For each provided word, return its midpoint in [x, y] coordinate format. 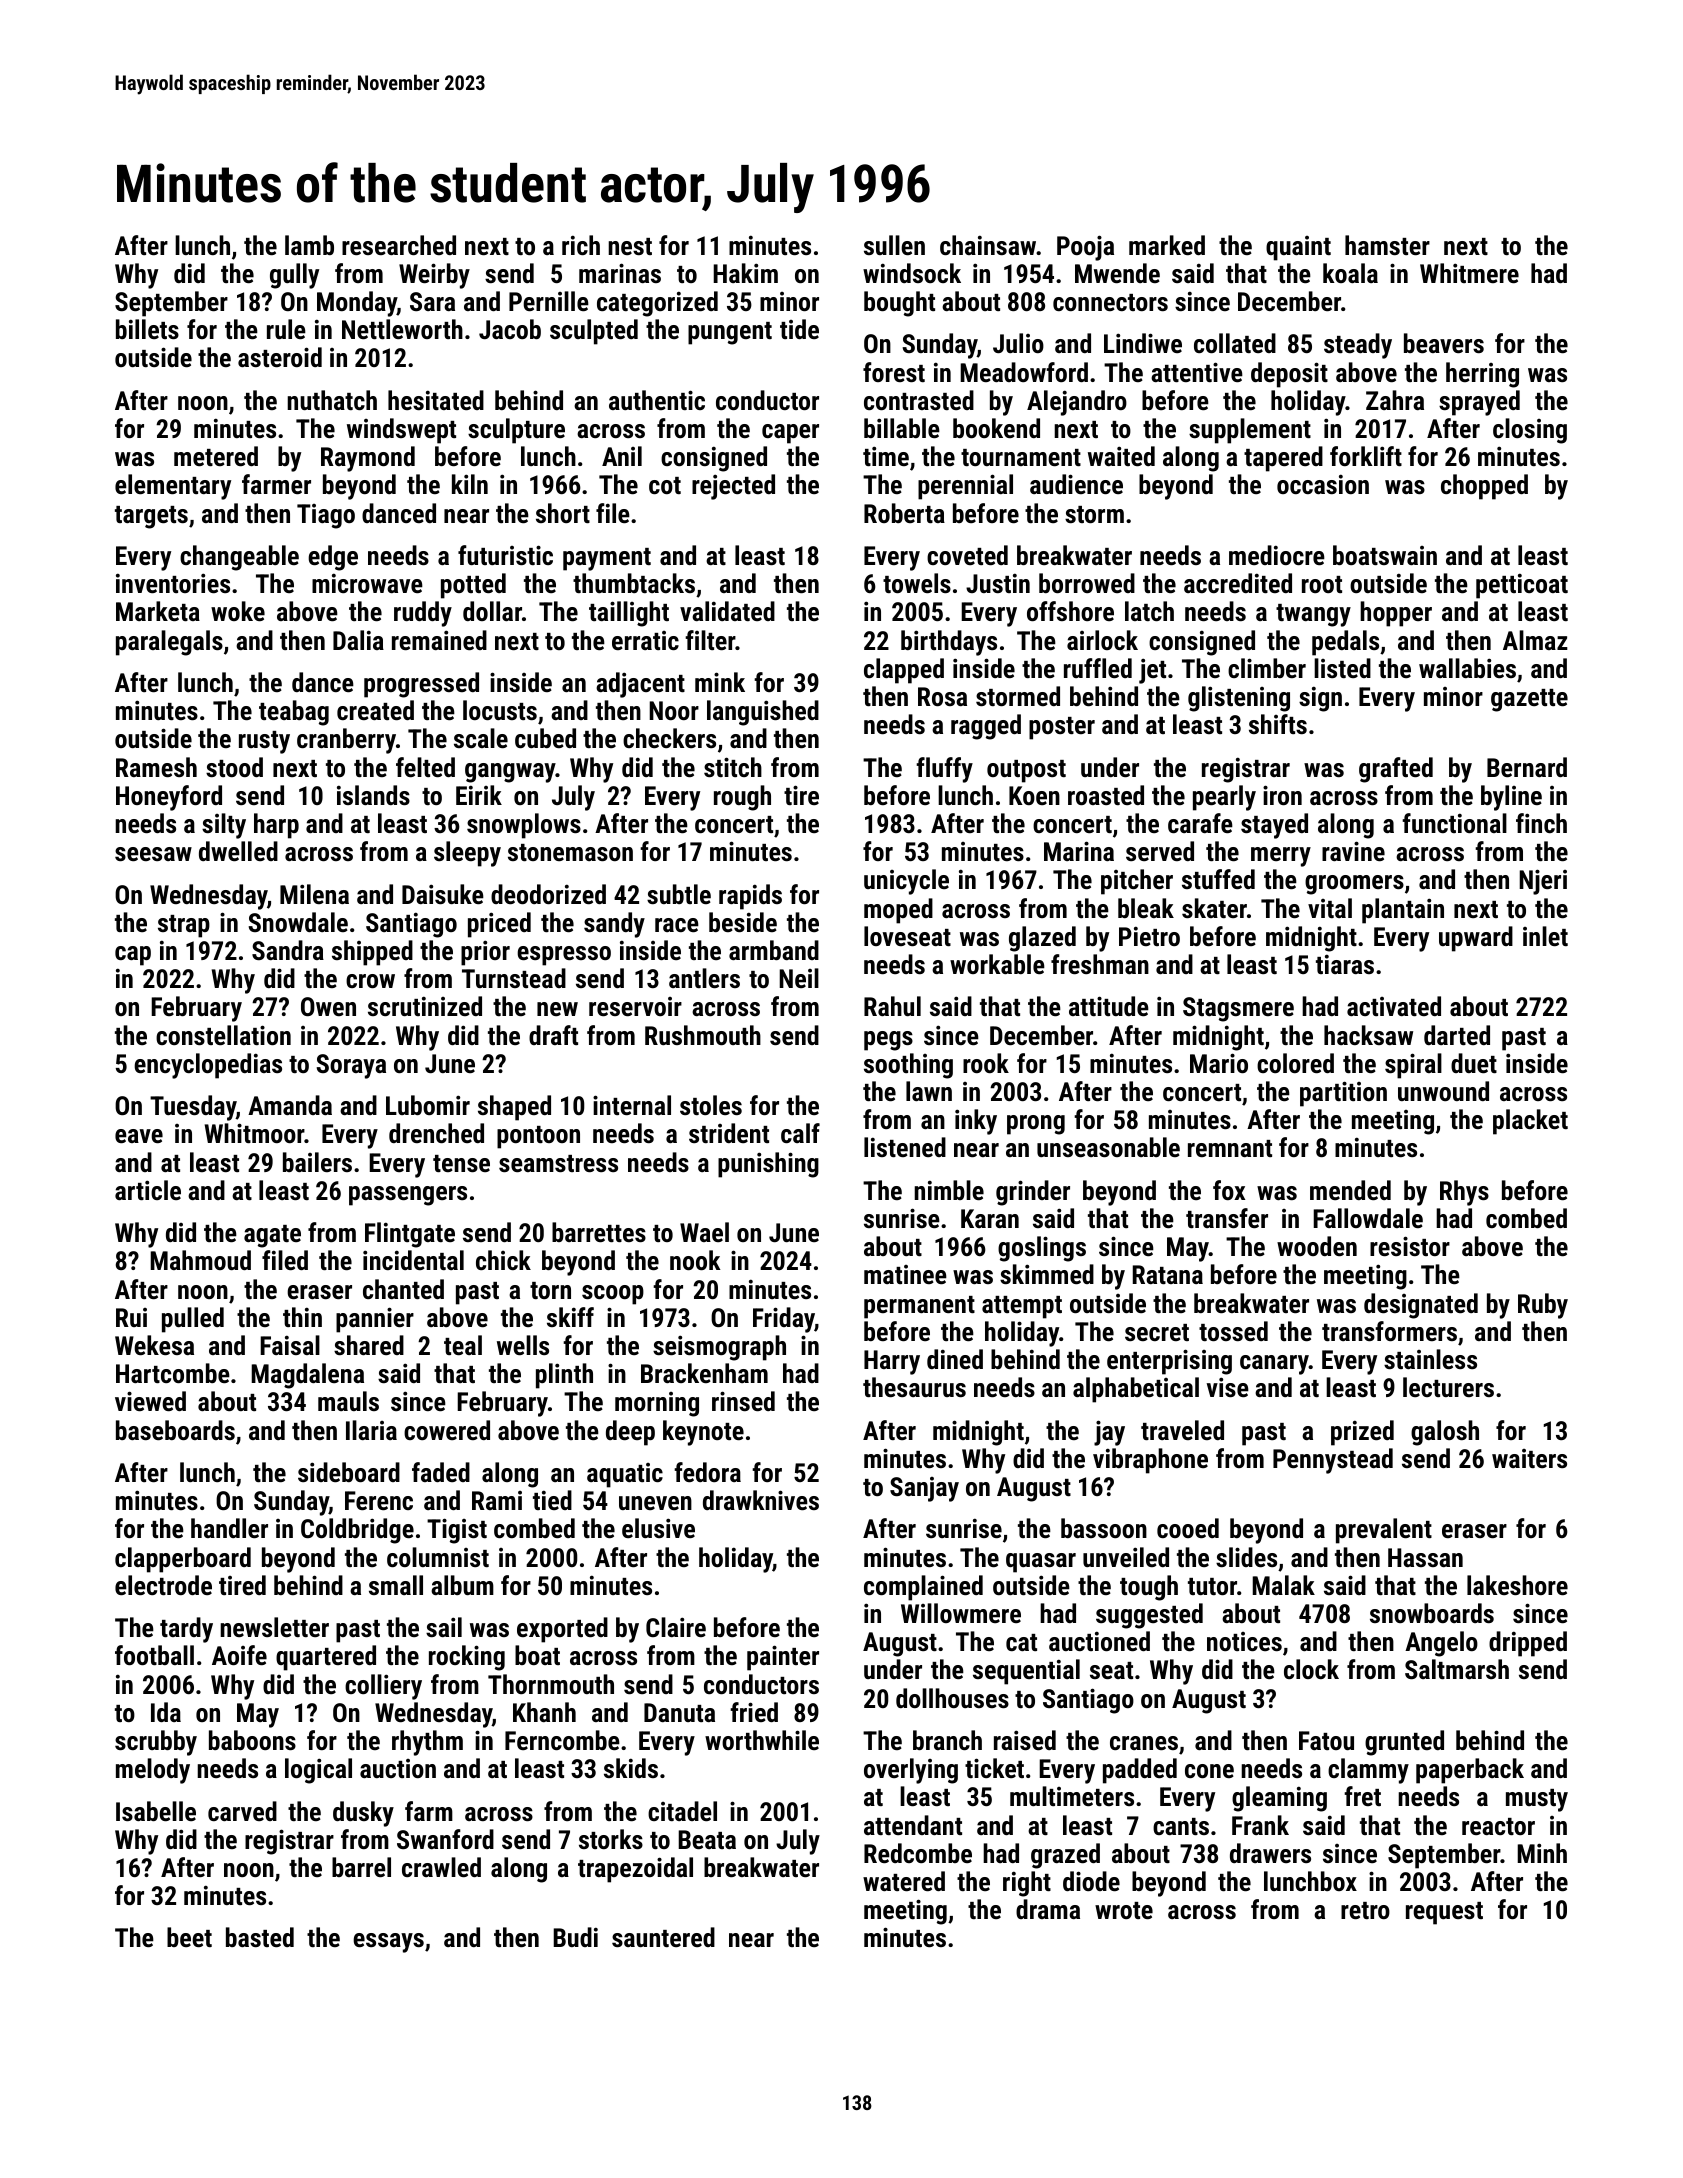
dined [955, 1359]
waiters [1529, 1458]
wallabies [1467, 668]
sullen [894, 245]
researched [399, 245]
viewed [150, 1401]
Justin [998, 583]
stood [234, 767]
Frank [1260, 1825]
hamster [1387, 245]
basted [260, 1937]
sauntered [663, 1937]
